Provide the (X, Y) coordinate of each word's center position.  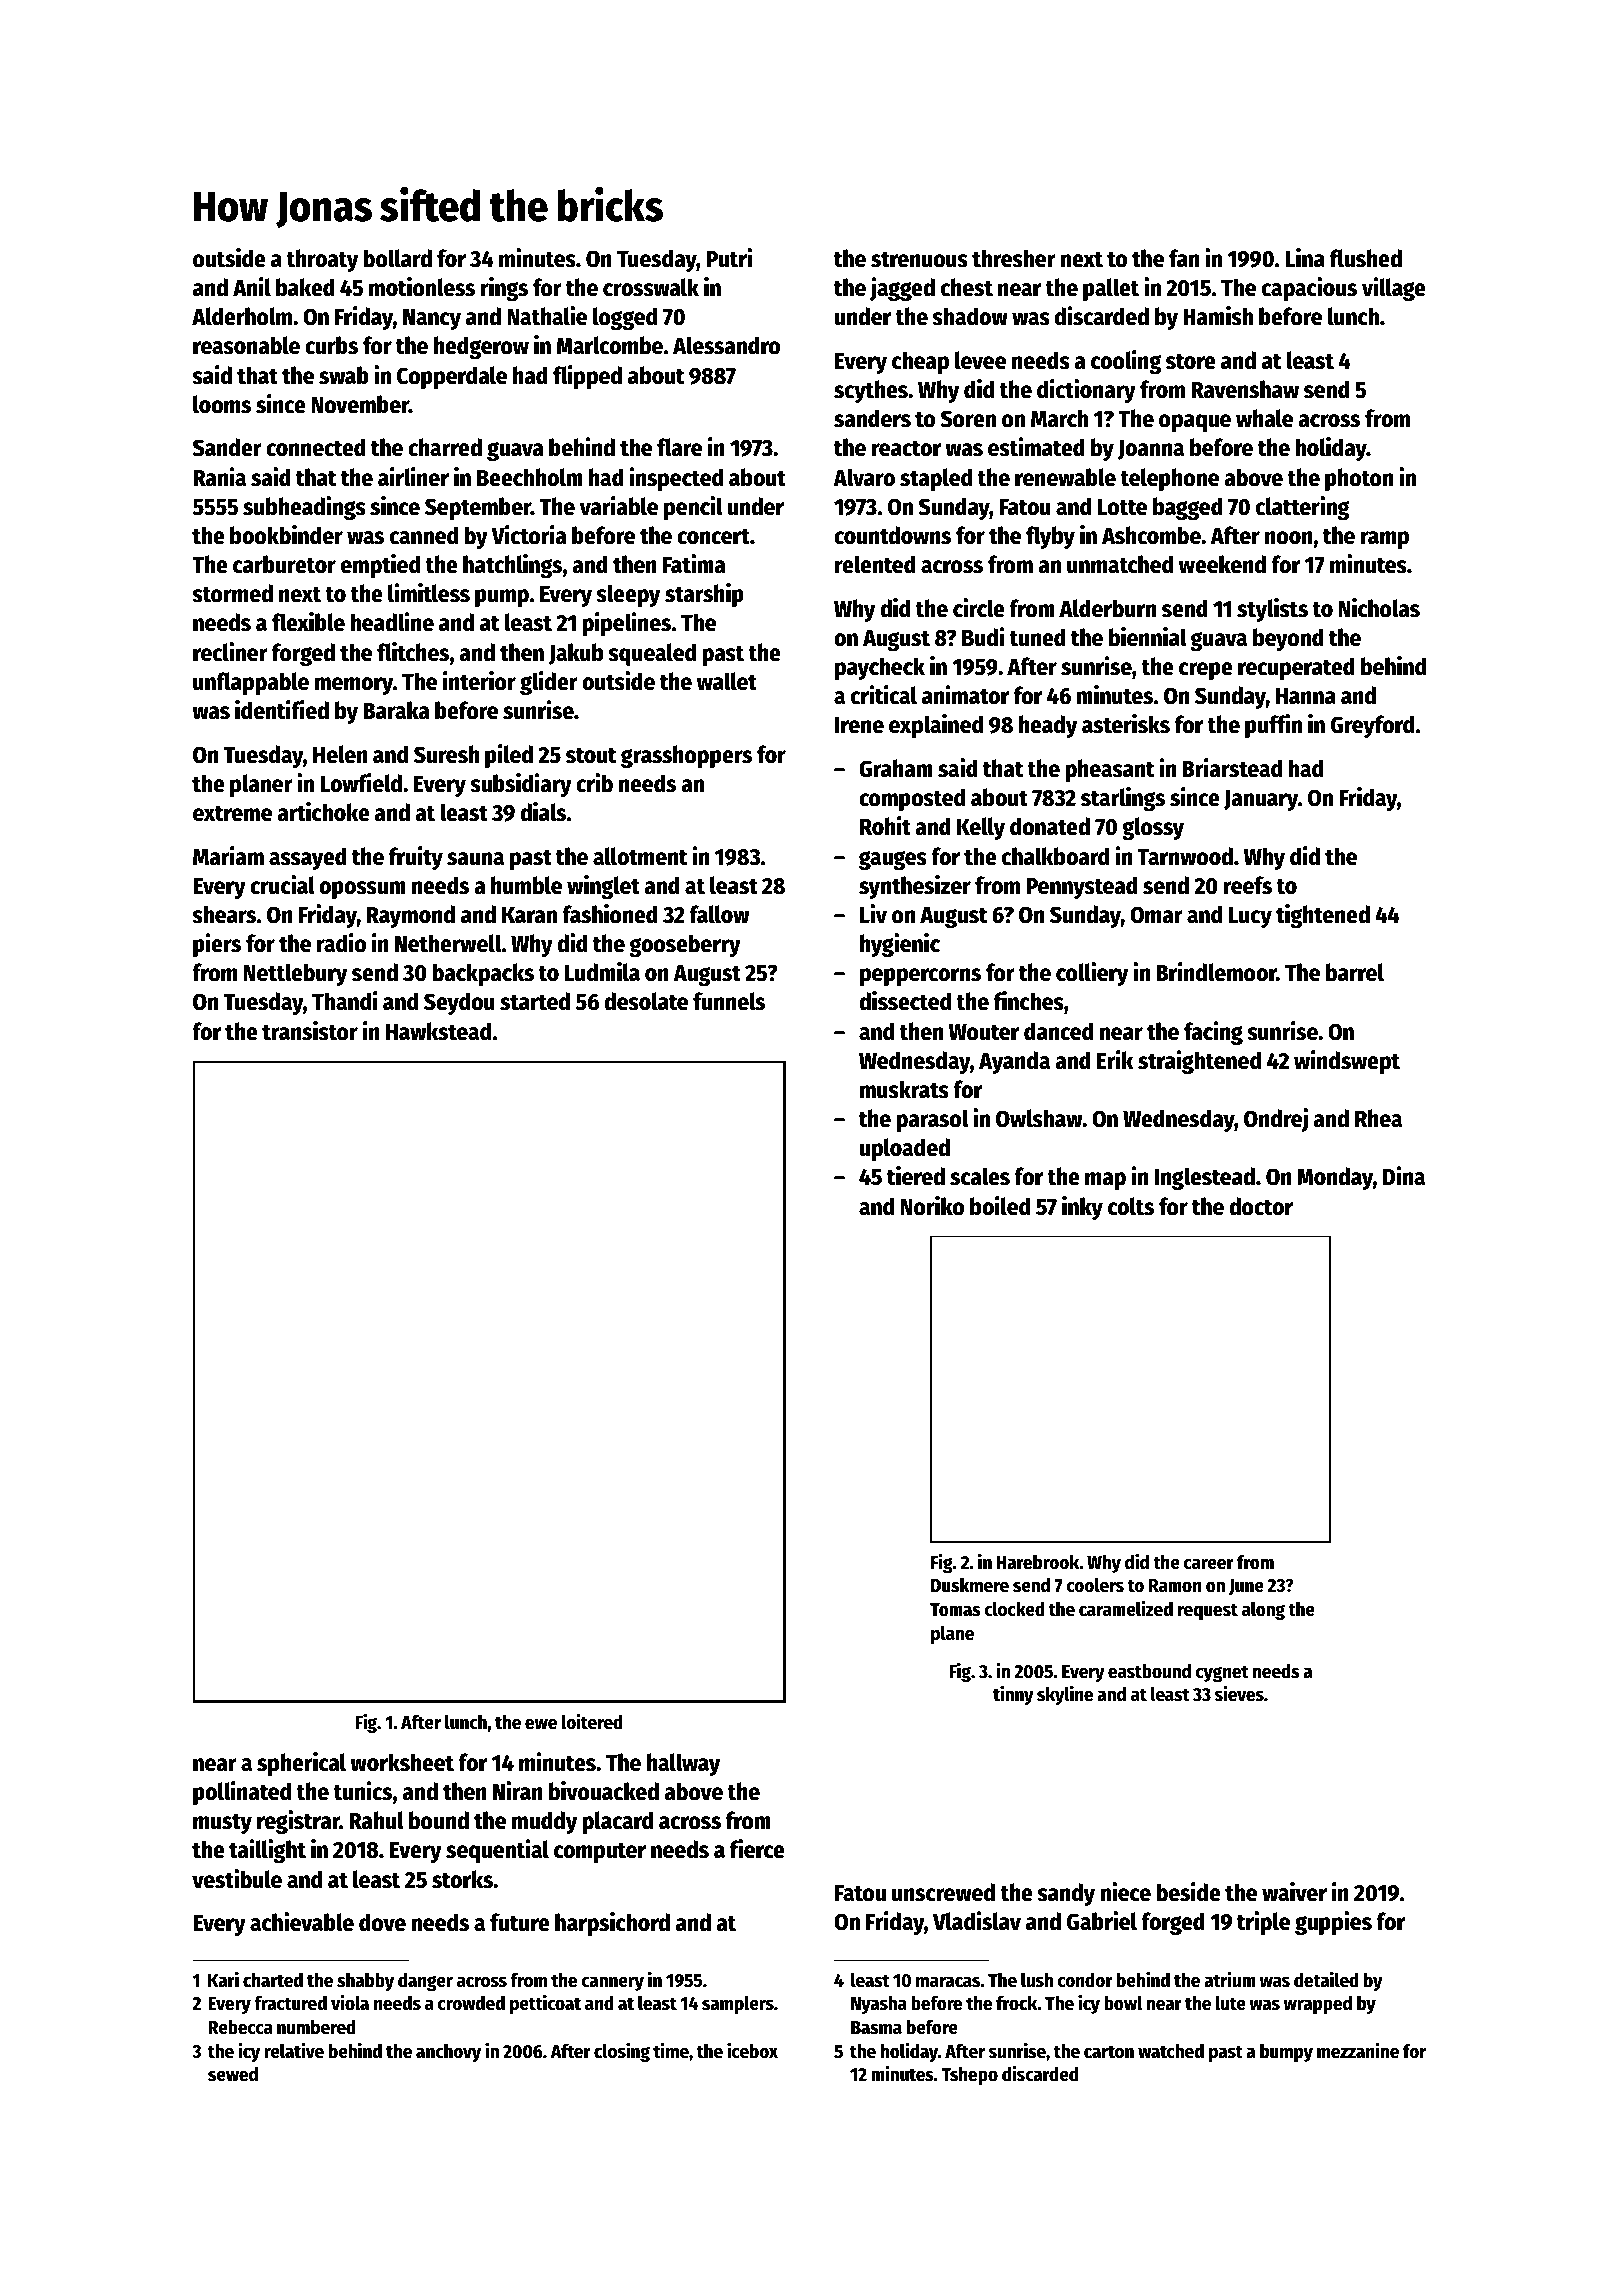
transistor (310, 1031)
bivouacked (604, 1791)
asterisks (1126, 724)
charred (445, 447)
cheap (920, 362)
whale (1264, 418)
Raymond (411, 916)
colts (1131, 1206)
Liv (873, 913)
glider (549, 683)
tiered (916, 1176)
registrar (298, 1822)
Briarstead (1232, 768)
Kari (223, 1979)
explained (936, 726)
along (1263, 1611)
